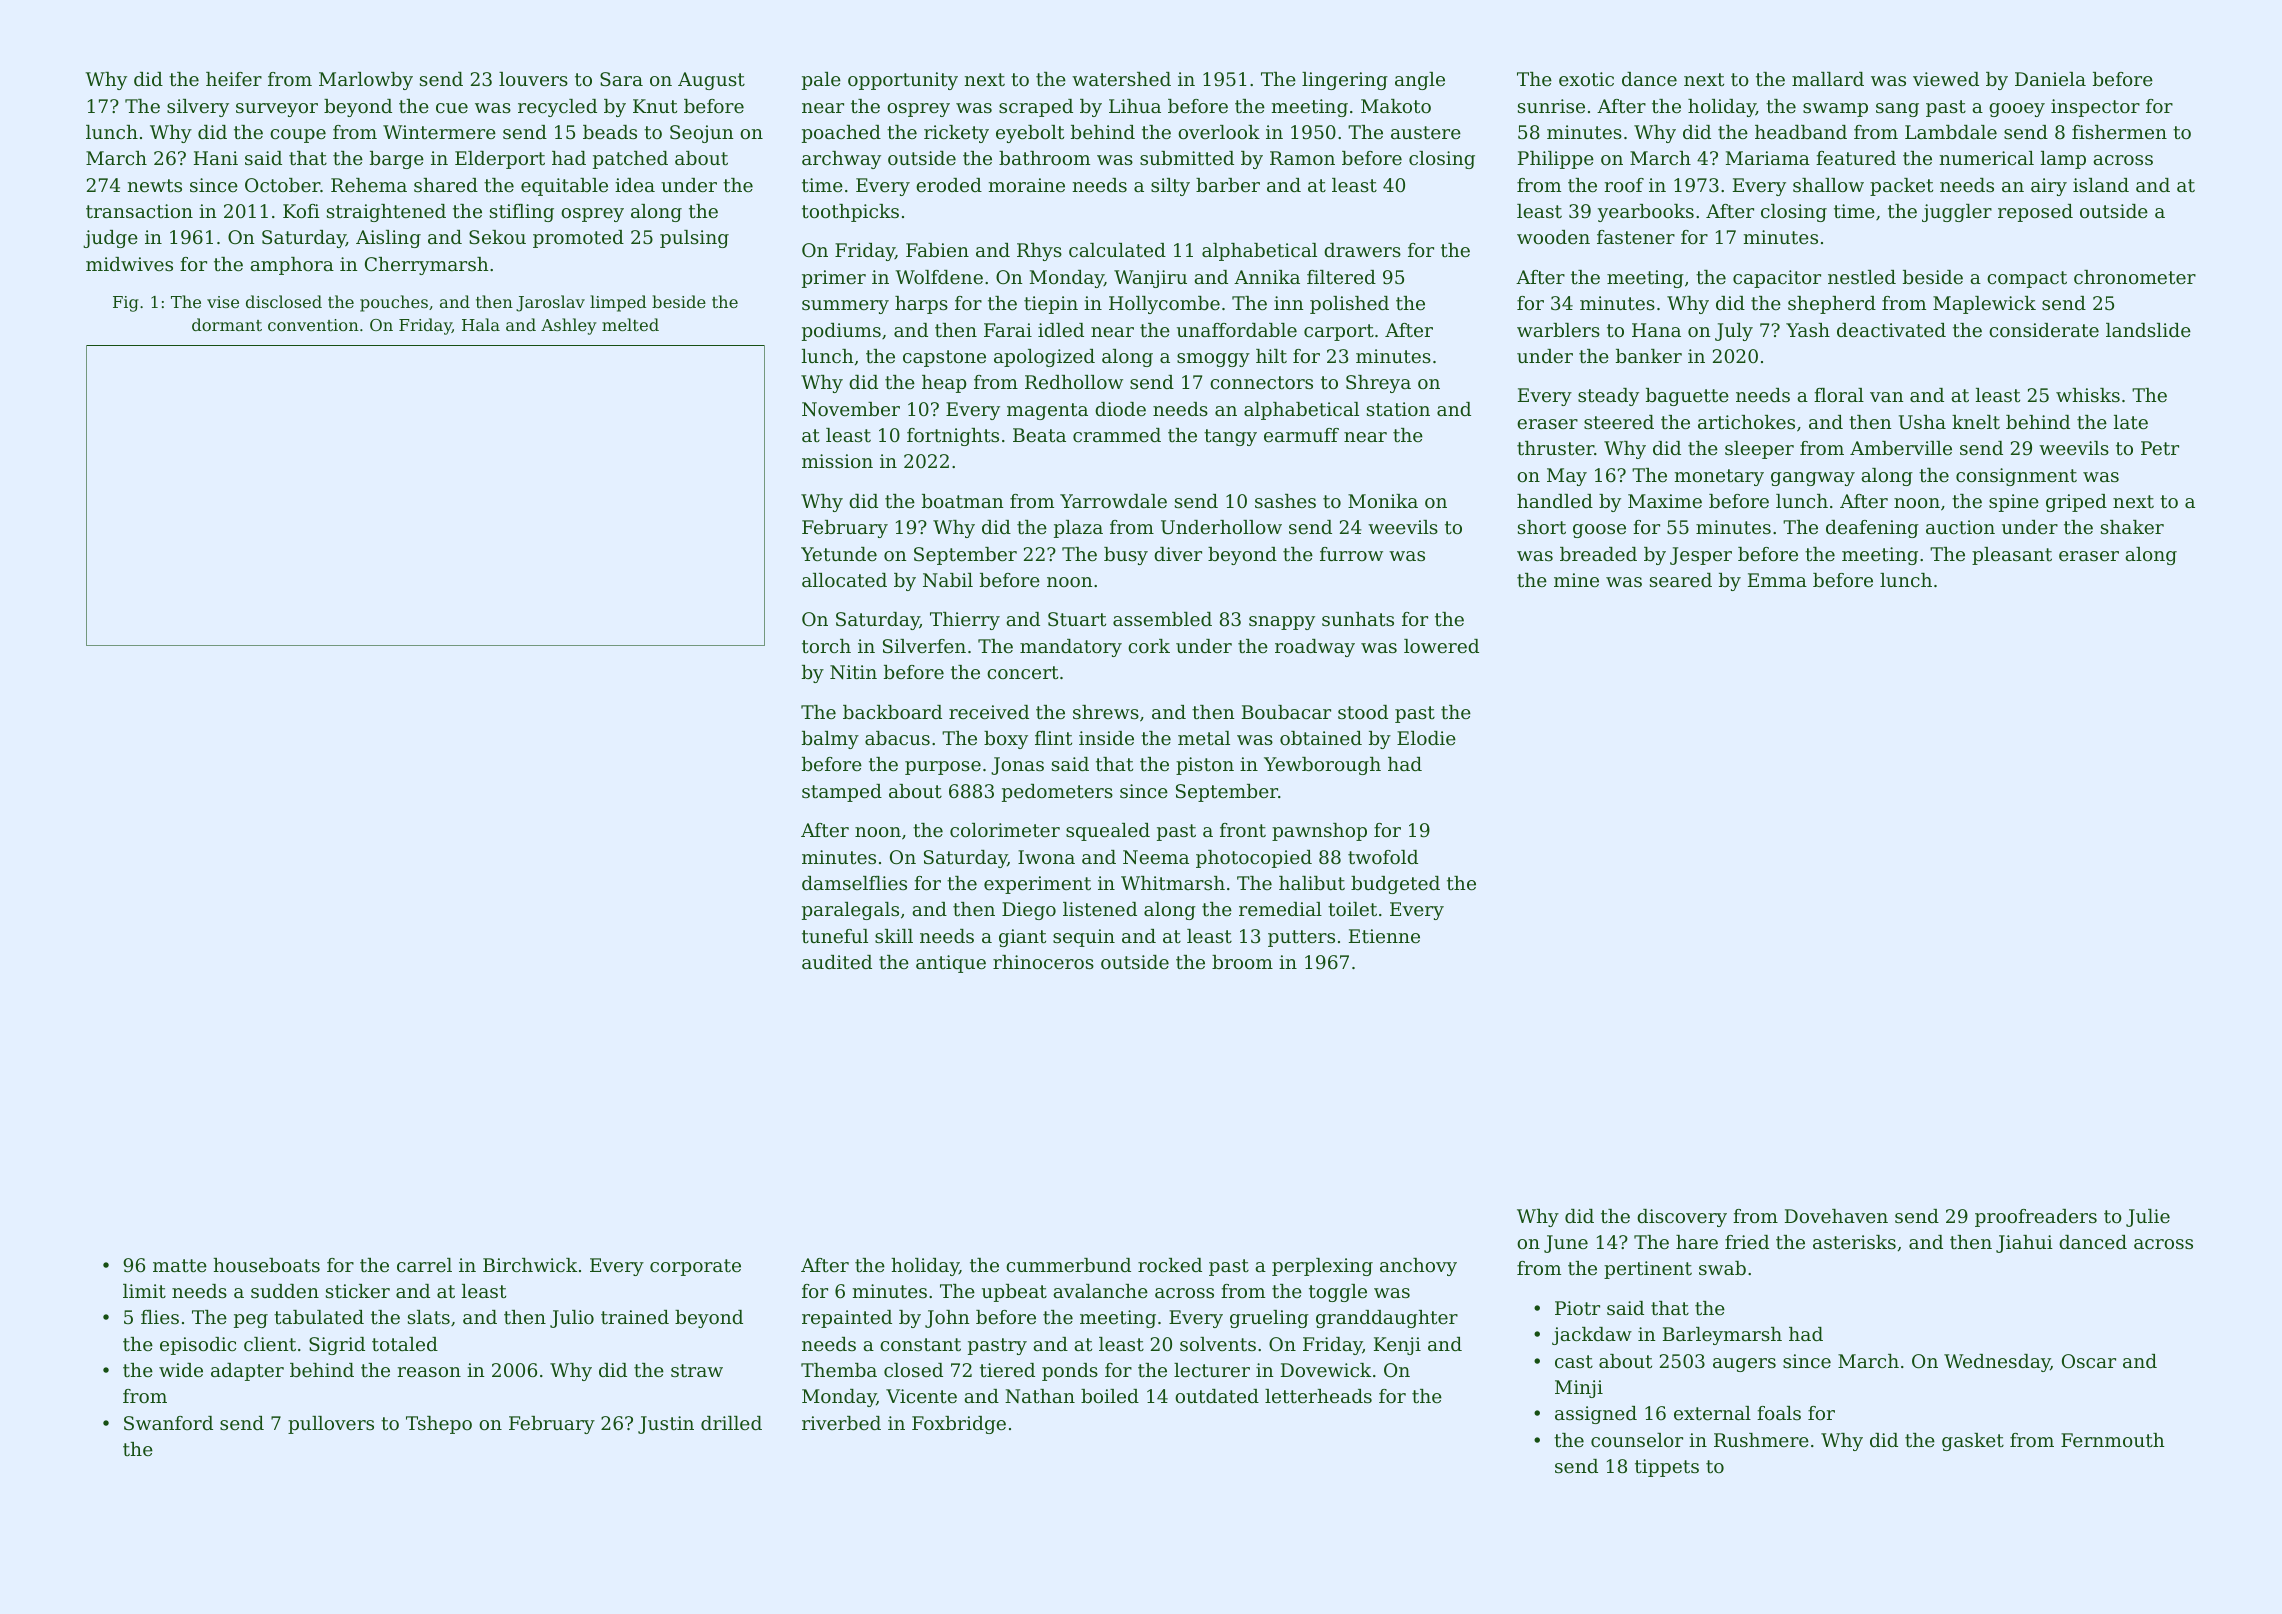 This screenshot has width=2282, height=1614. I want to click on remedial, so click(1280, 909).
